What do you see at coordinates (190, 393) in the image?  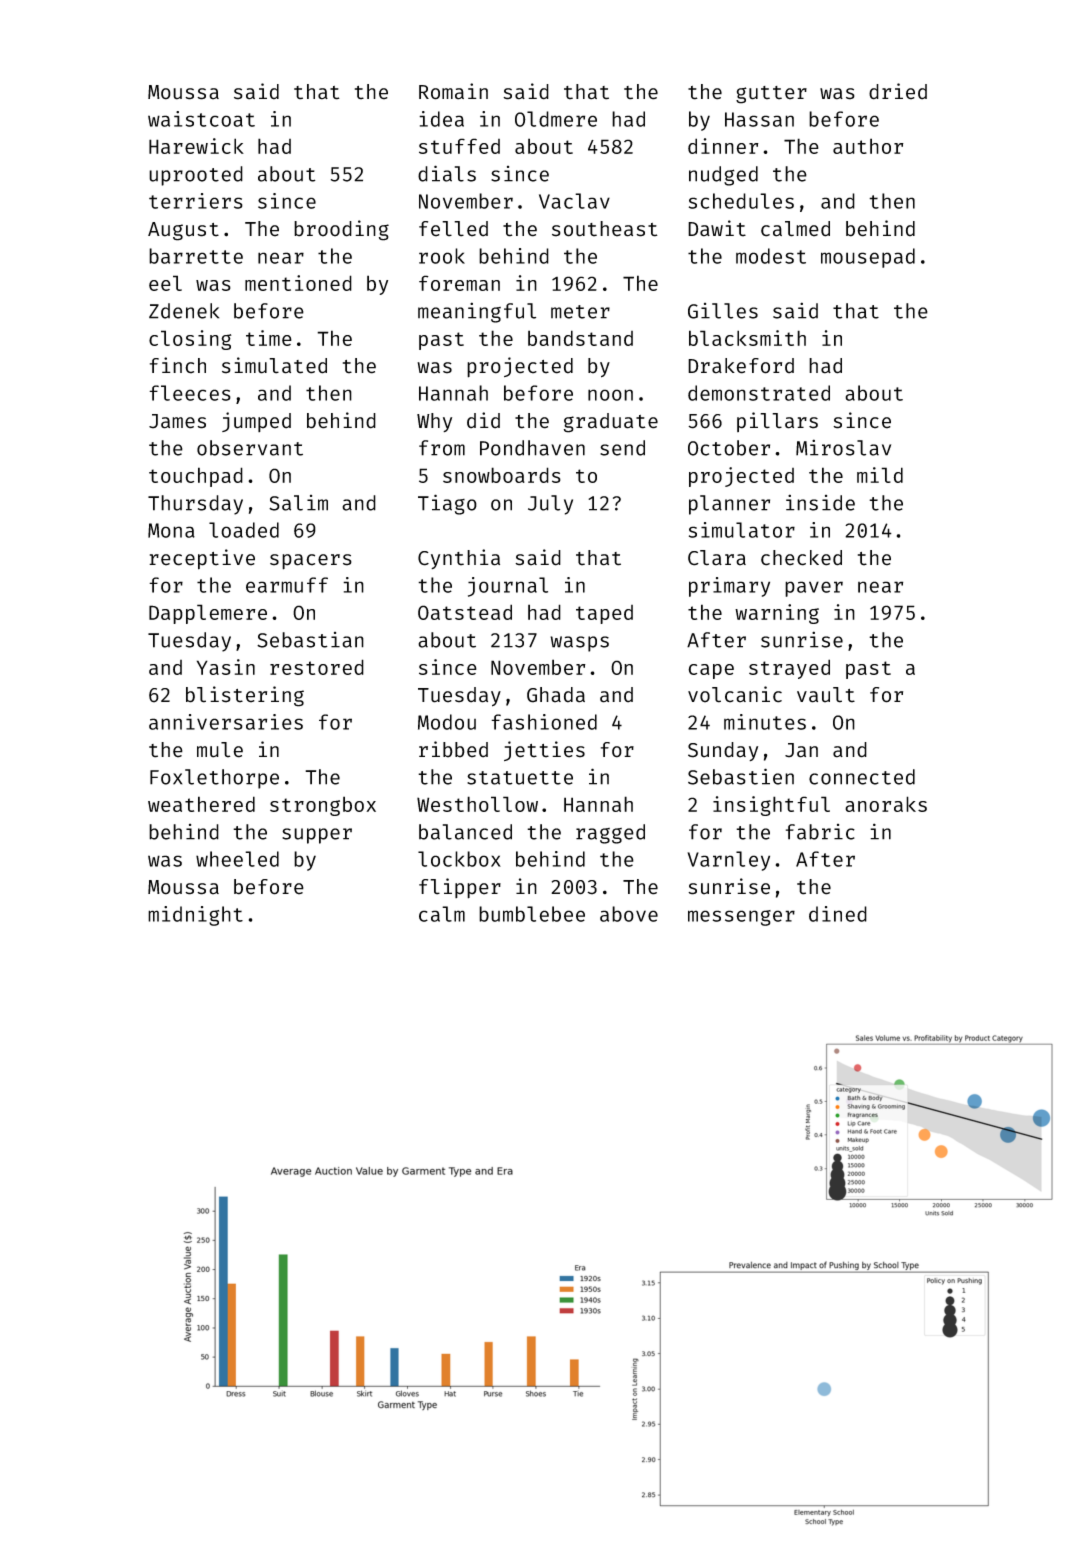 I see `fleeces` at bounding box center [190, 393].
